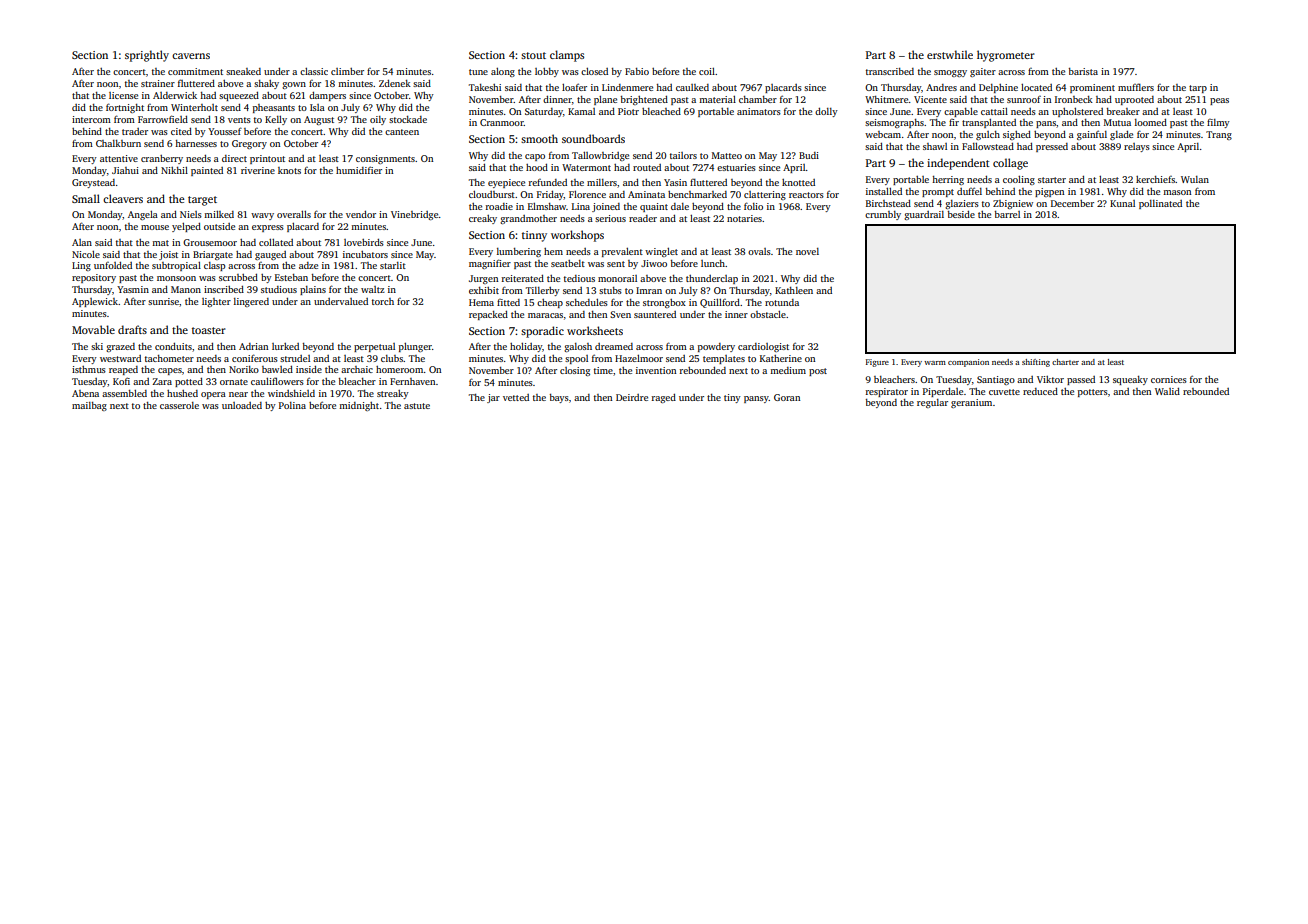 This screenshot has width=1308, height=924. I want to click on guardrail, so click(924, 215).
